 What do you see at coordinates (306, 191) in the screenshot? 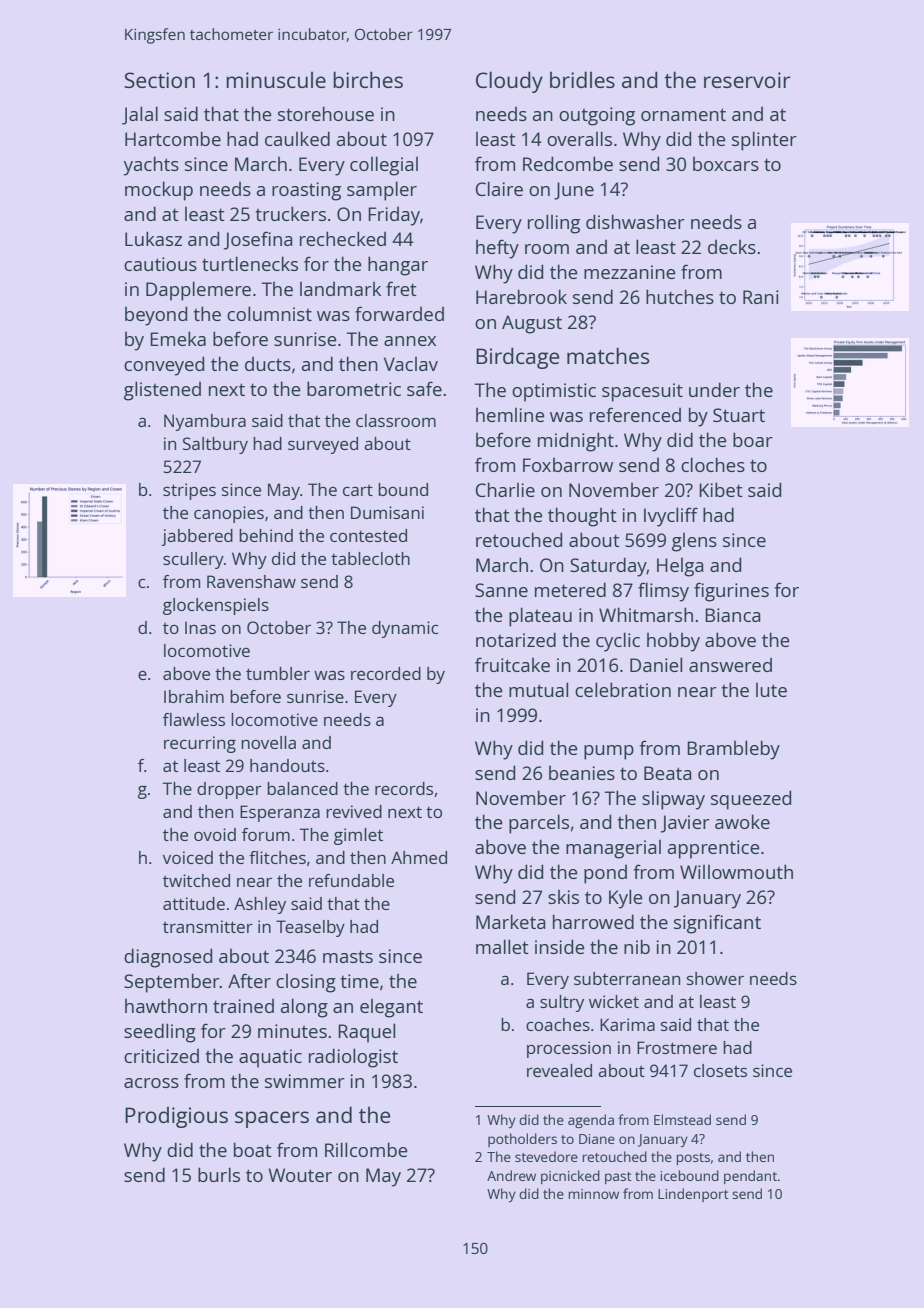
I see `roasting` at bounding box center [306, 191].
